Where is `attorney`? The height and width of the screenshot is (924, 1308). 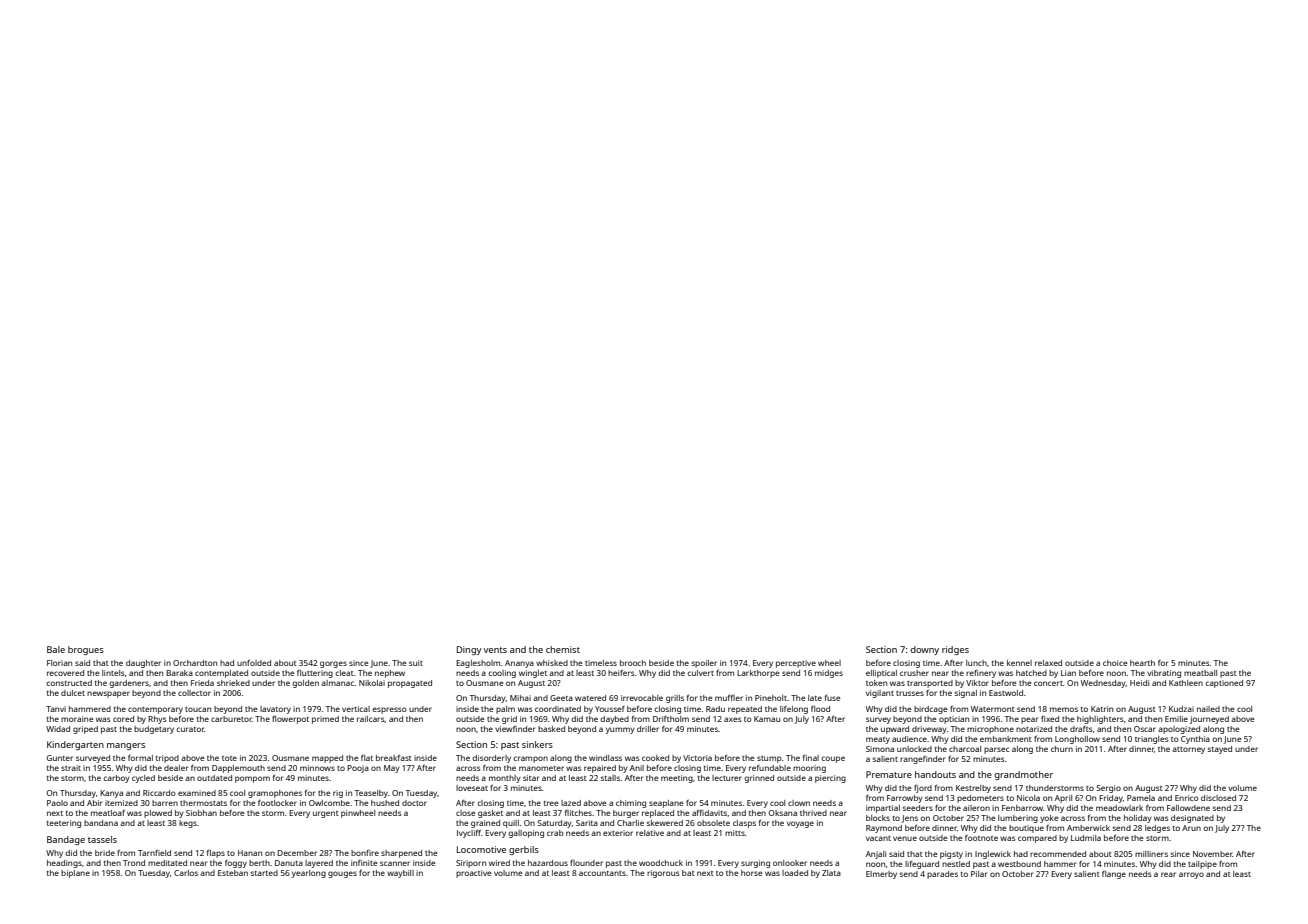 attorney is located at coordinates (1188, 750).
